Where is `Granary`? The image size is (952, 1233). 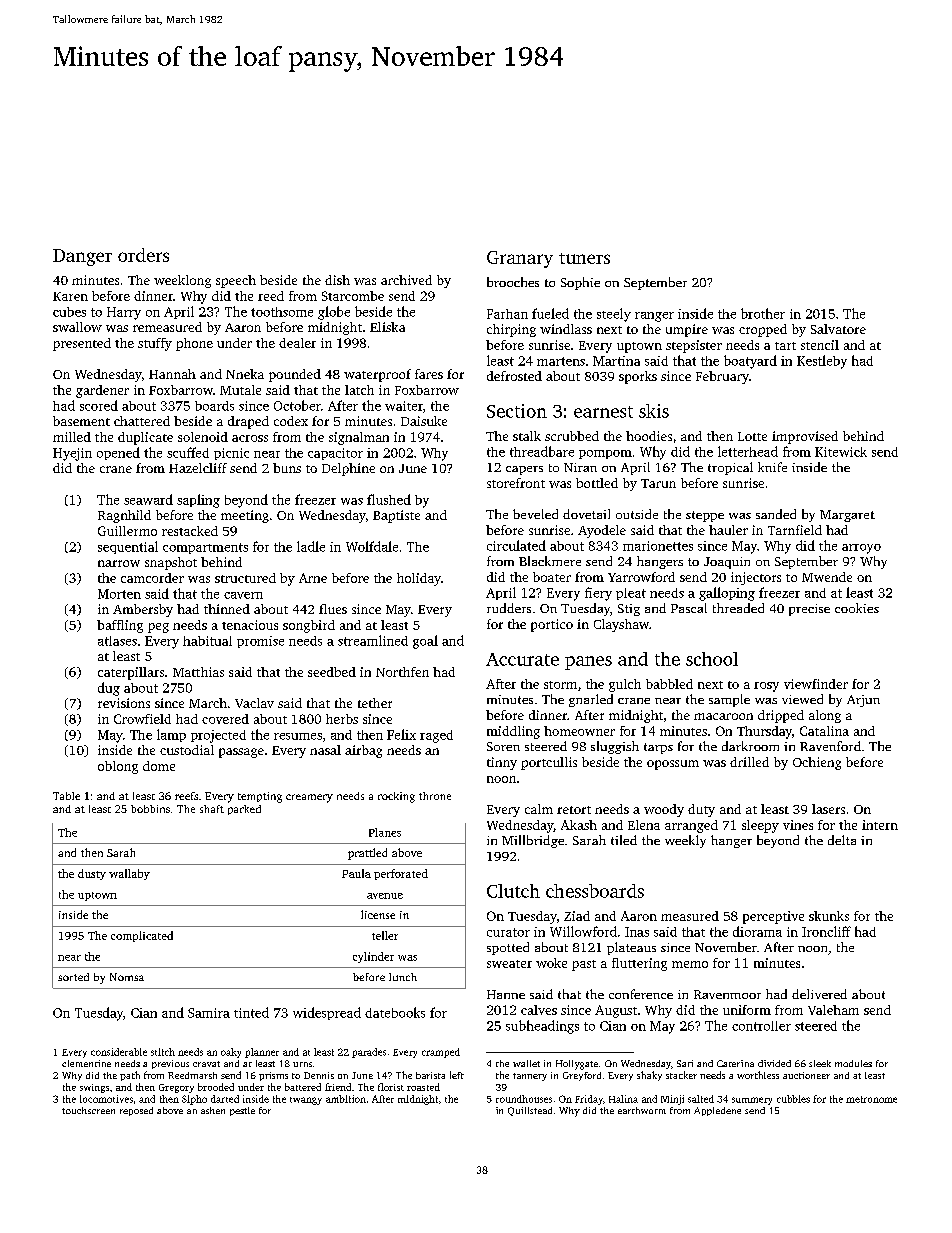 Granary is located at coordinates (520, 259).
